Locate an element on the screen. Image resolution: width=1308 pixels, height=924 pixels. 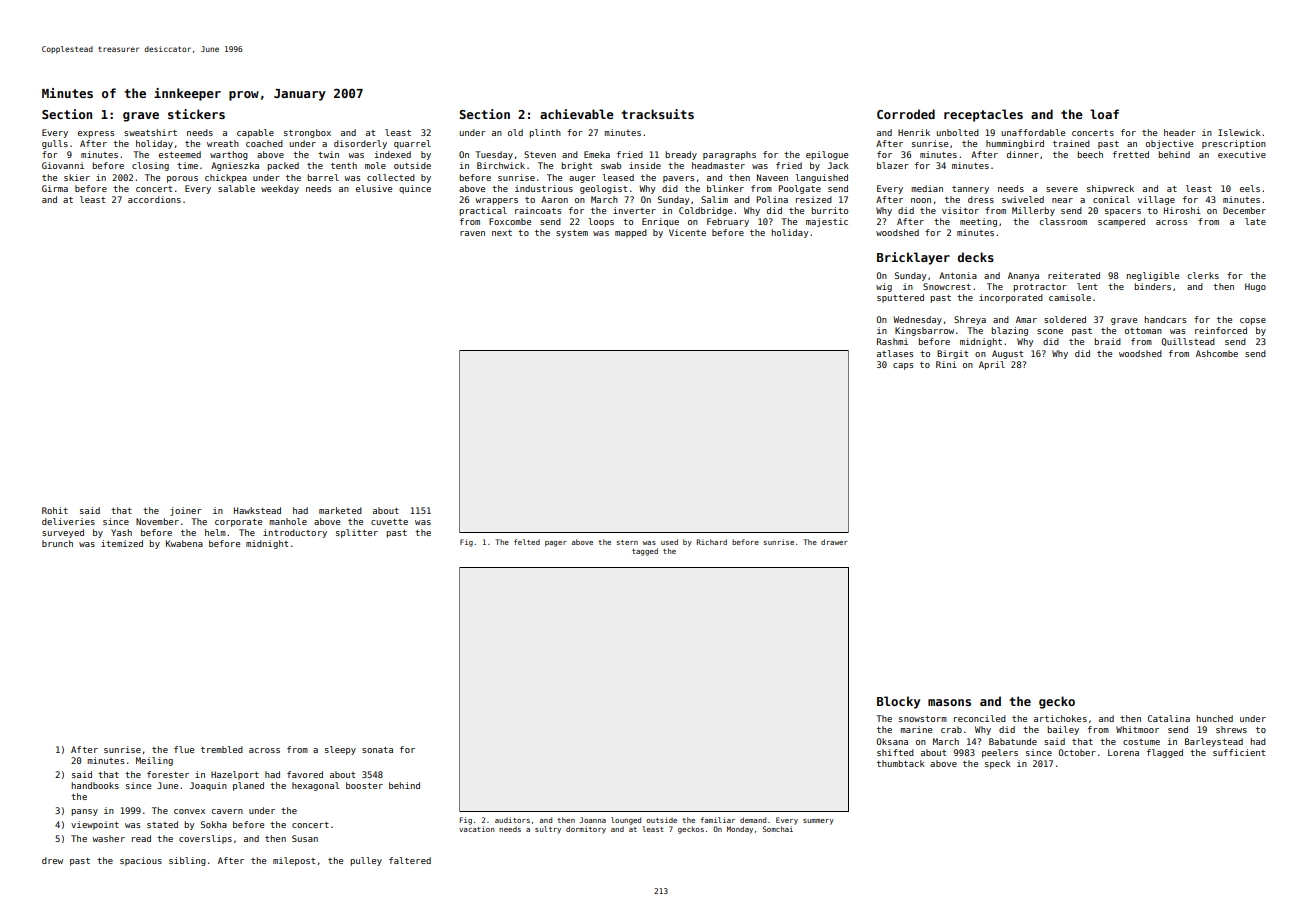
raven is located at coordinates (472, 233).
